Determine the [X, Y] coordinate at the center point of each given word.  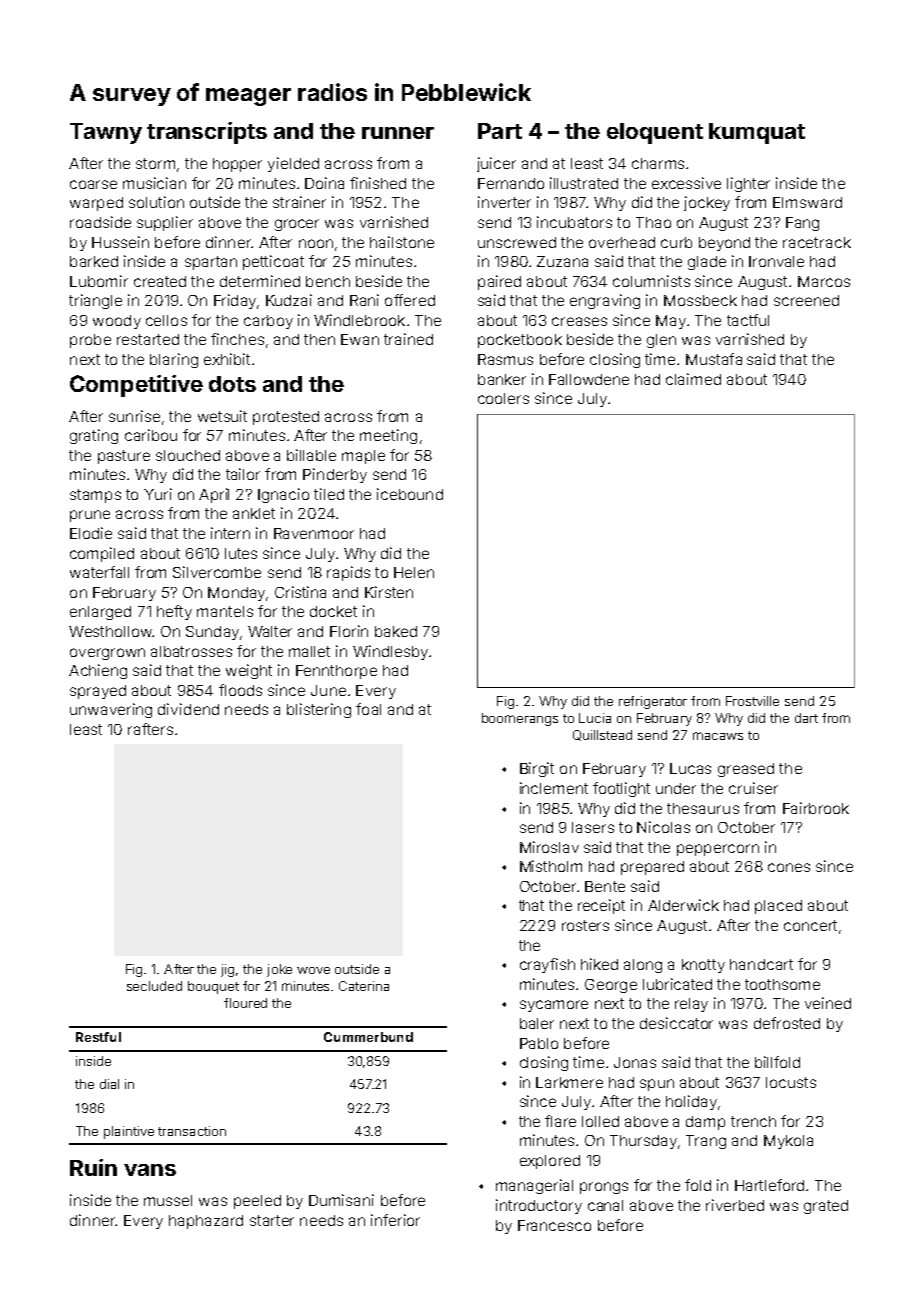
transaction [192, 1131]
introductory [539, 1206]
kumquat [757, 133]
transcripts [207, 133]
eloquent [655, 133]
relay [691, 1005]
